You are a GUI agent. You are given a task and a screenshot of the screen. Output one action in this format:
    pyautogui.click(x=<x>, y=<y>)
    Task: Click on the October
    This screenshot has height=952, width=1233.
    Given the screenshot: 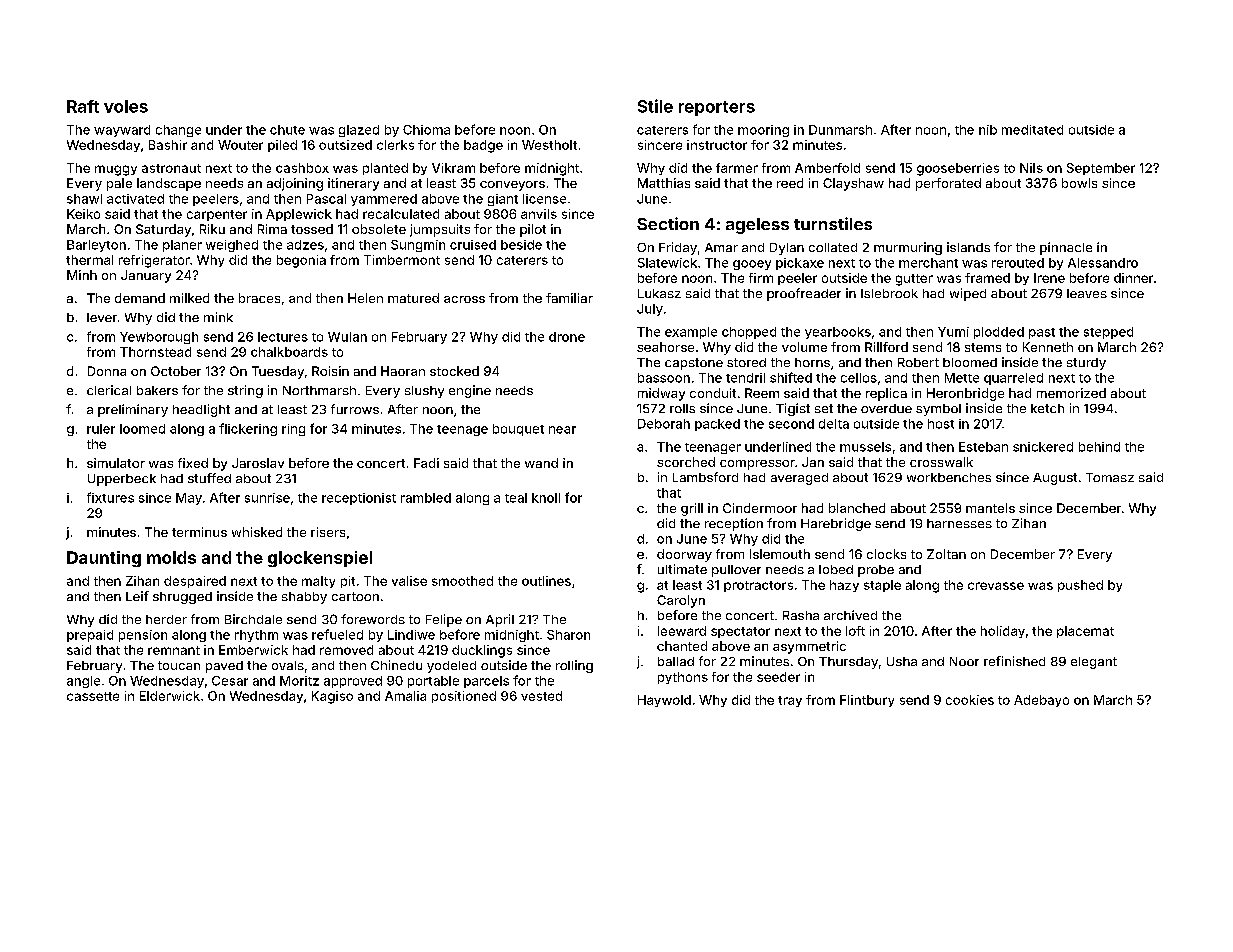 What is the action you would take?
    pyautogui.click(x=176, y=371)
